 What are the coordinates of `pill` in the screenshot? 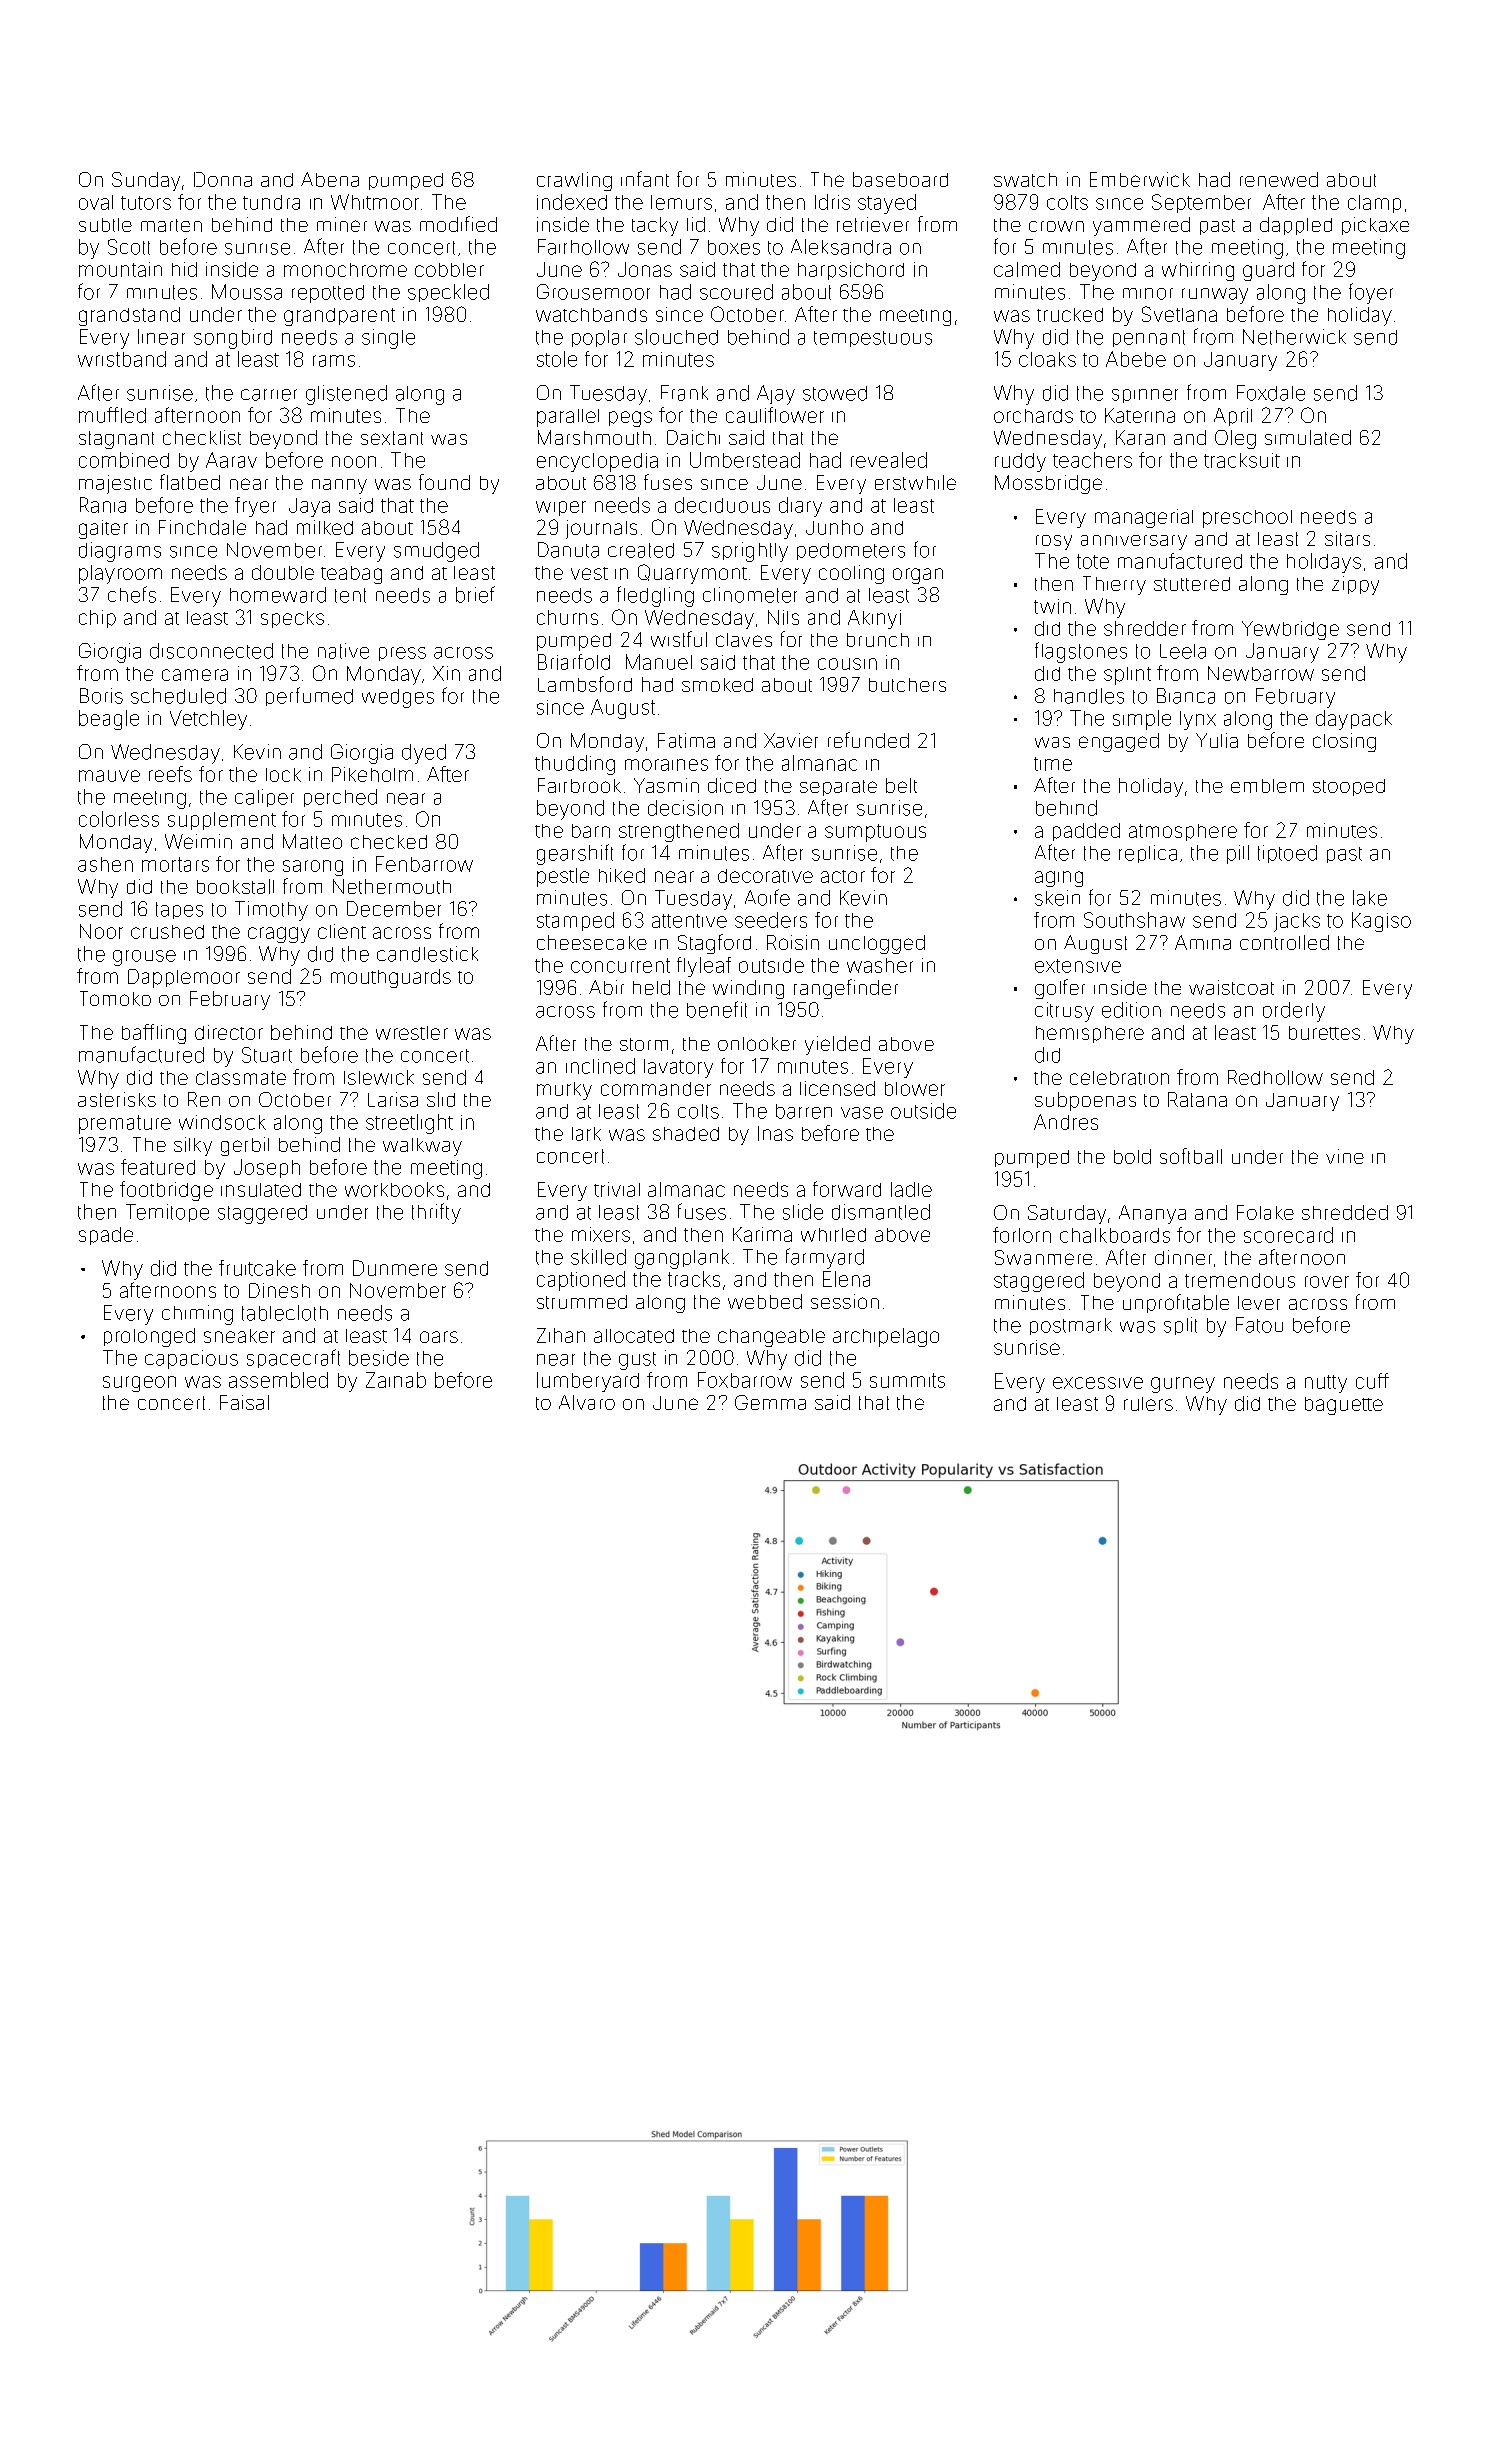 It's located at (1238, 854).
